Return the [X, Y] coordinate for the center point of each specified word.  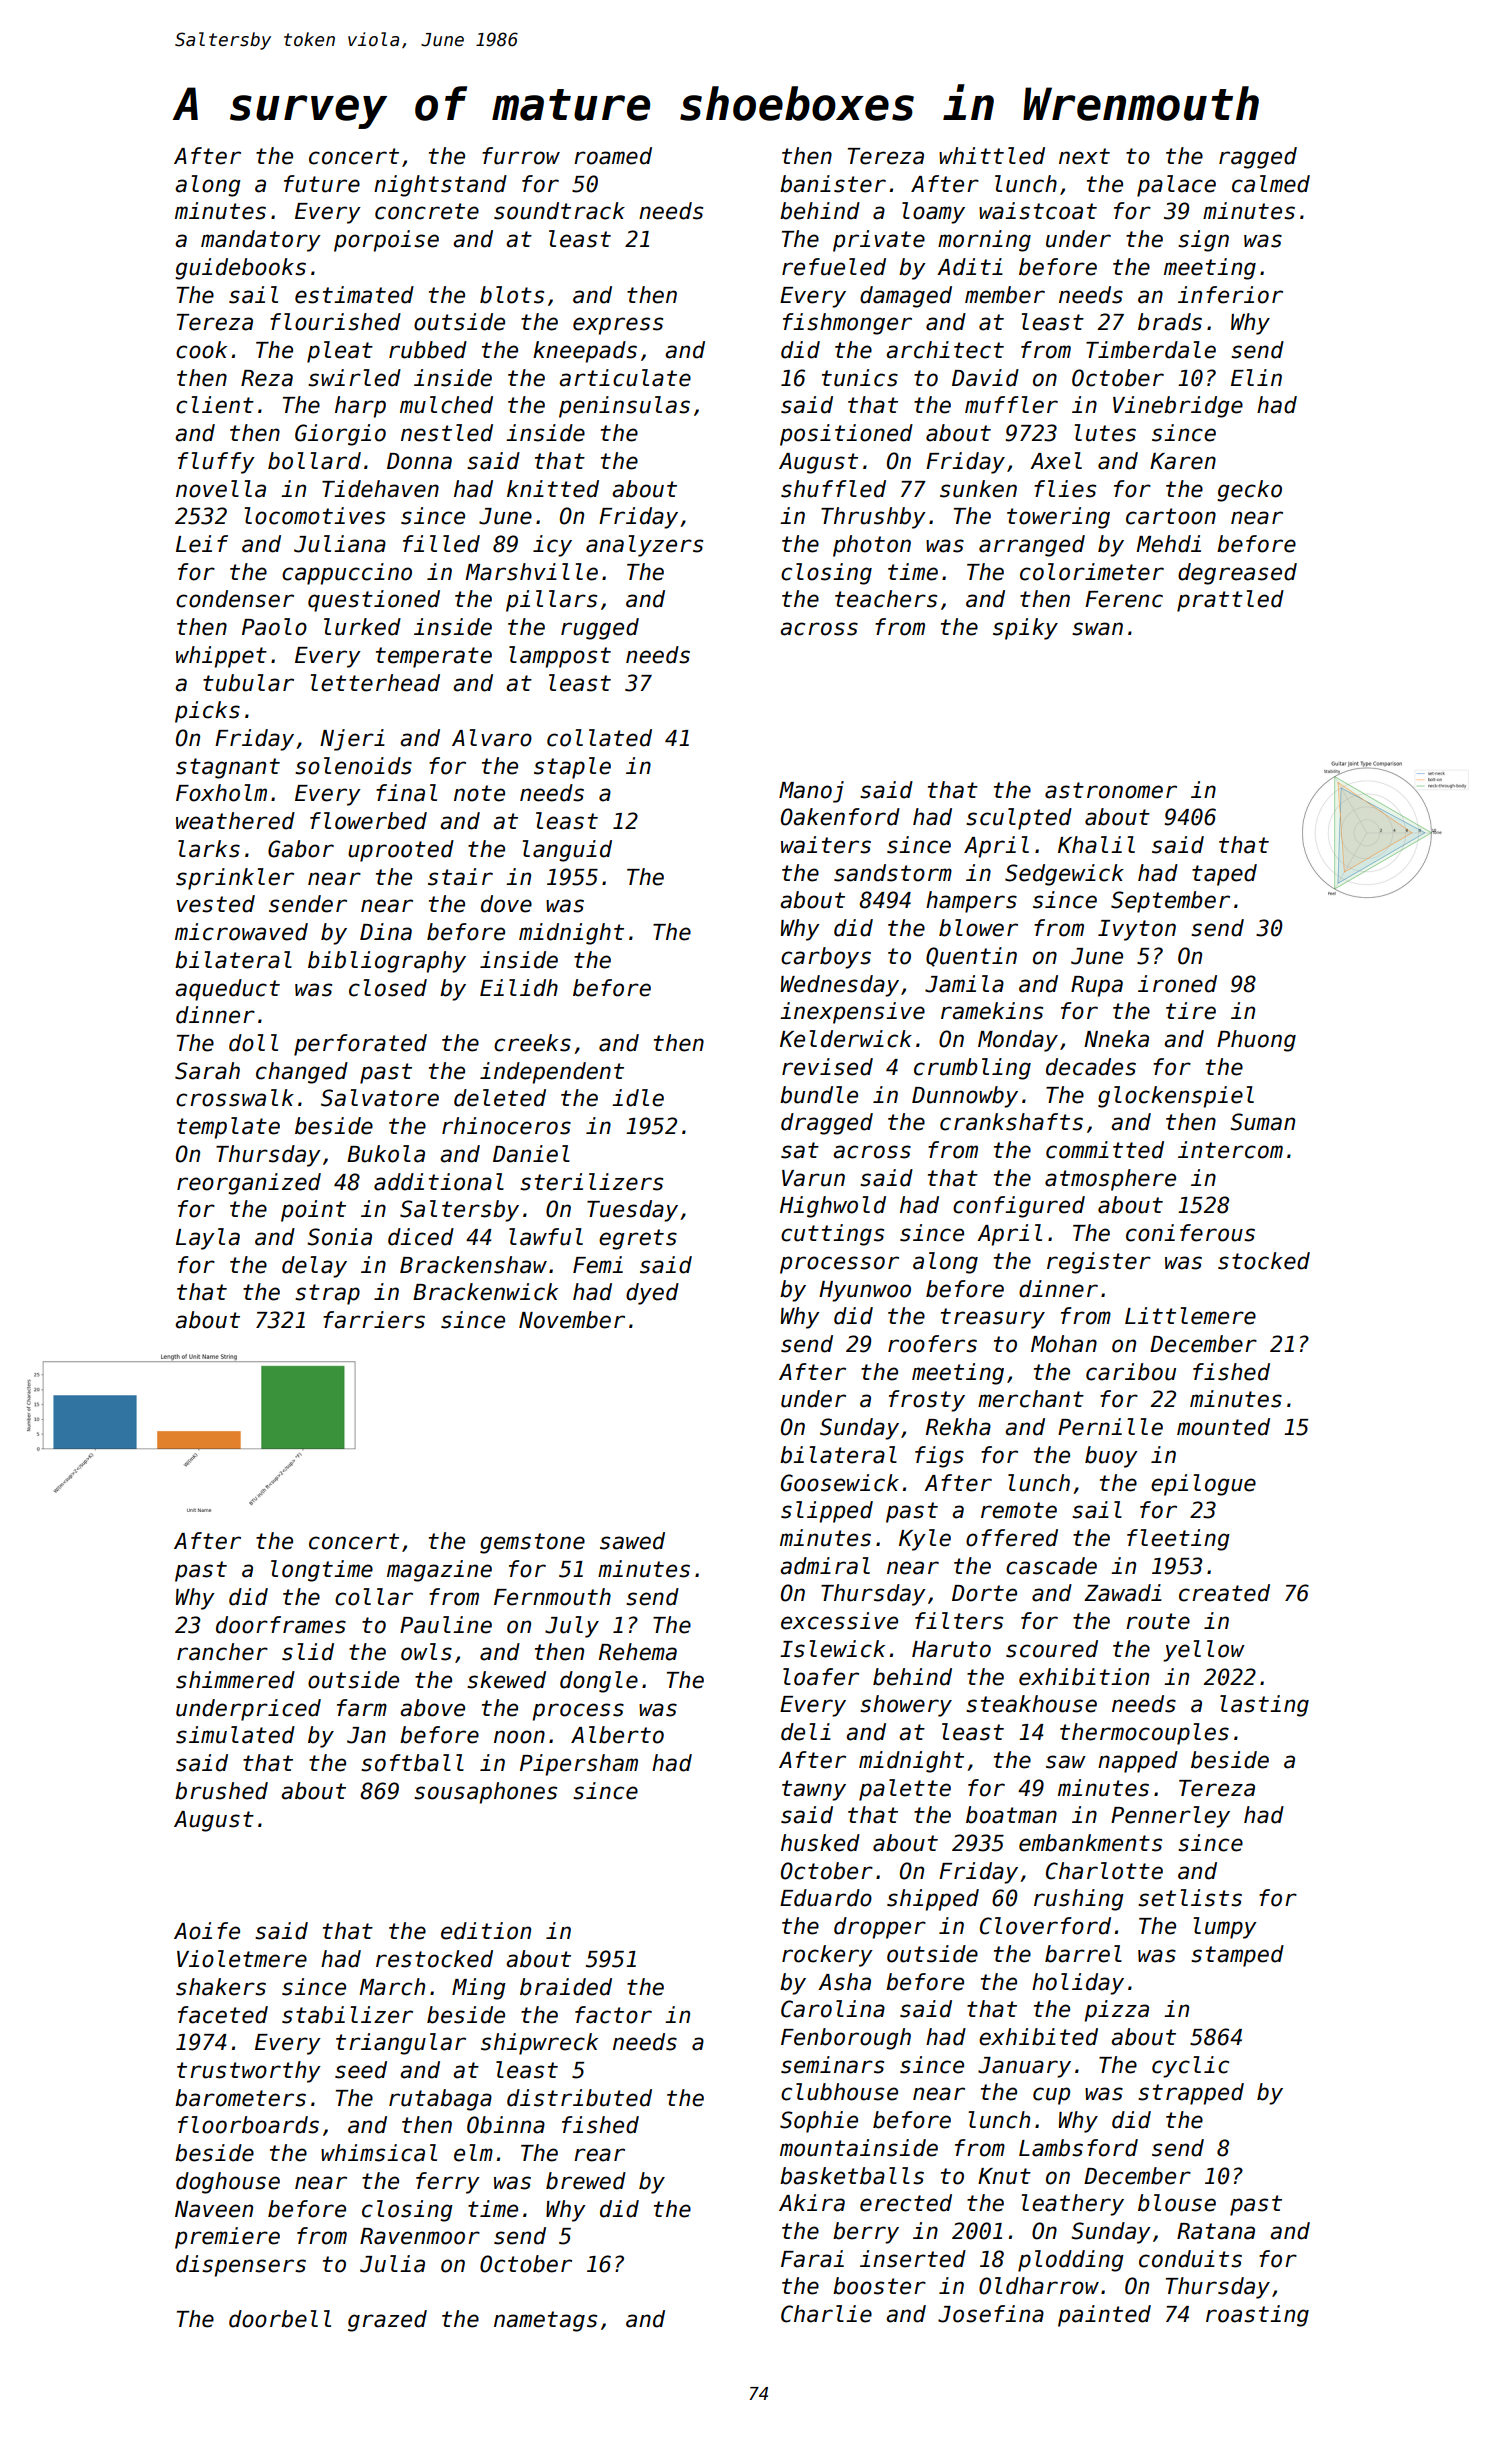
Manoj [811, 792]
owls [426, 1652]
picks [207, 712]
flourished [335, 322]
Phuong [1256, 1041]
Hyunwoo [865, 1291]
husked [820, 1843]
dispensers [241, 2266]
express [618, 326]
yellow [1204, 1651]
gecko [1249, 491]
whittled [992, 156]
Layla [208, 1239]
